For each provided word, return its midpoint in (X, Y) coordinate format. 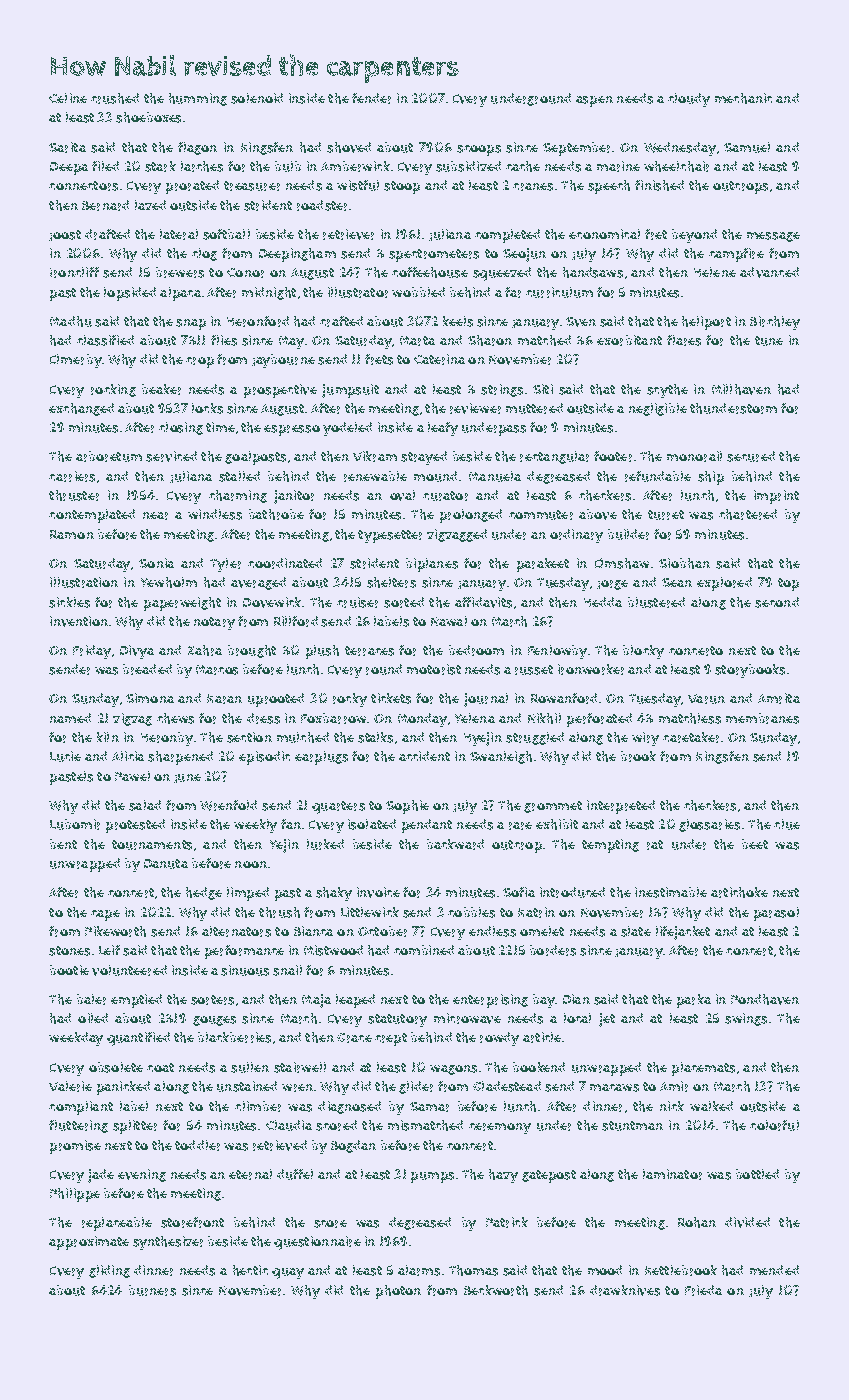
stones (69, 951)
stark (160, 166)
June (187, 778)
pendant (427, 826)
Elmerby (76, 361)
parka (694, 1001)
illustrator (358, 292)
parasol (776, 914)
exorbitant (629, 340)
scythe (667, 391)
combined (424, 950)
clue (787, 824)
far (513, 292)
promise (75, 1147)
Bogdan (353, 1146)
